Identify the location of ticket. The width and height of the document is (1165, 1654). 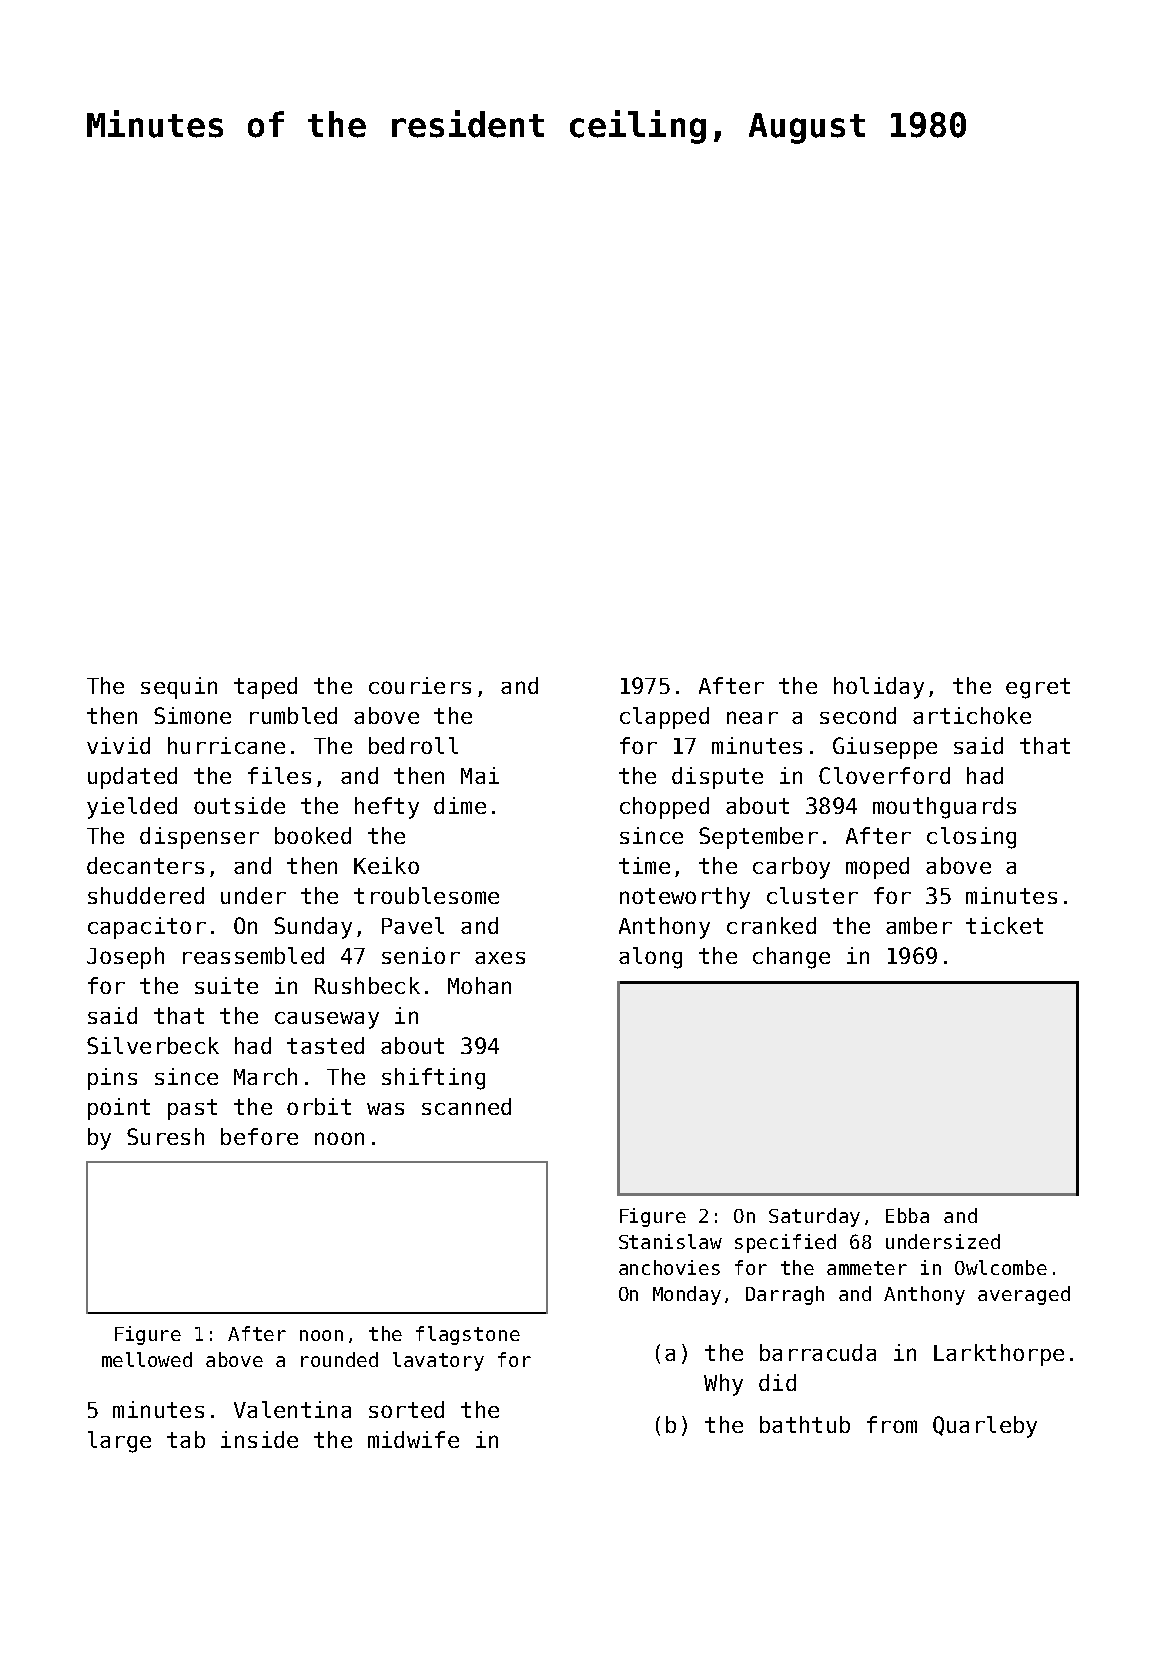
(1004, 925).
